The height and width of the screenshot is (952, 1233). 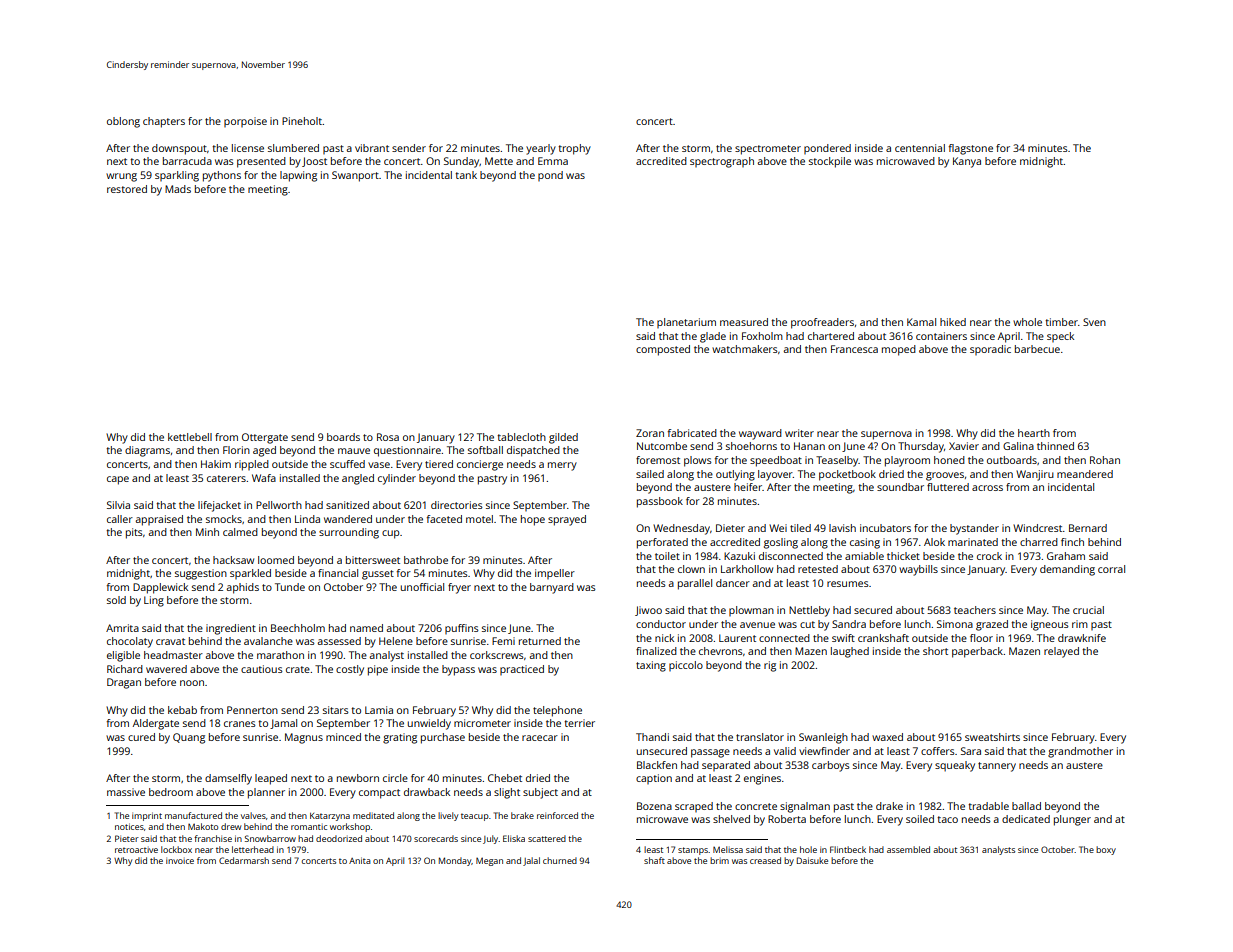 What do you see at coordinates (222, 176) in the screenshot?
I see `pythons` at bounding box center [222, 176].
